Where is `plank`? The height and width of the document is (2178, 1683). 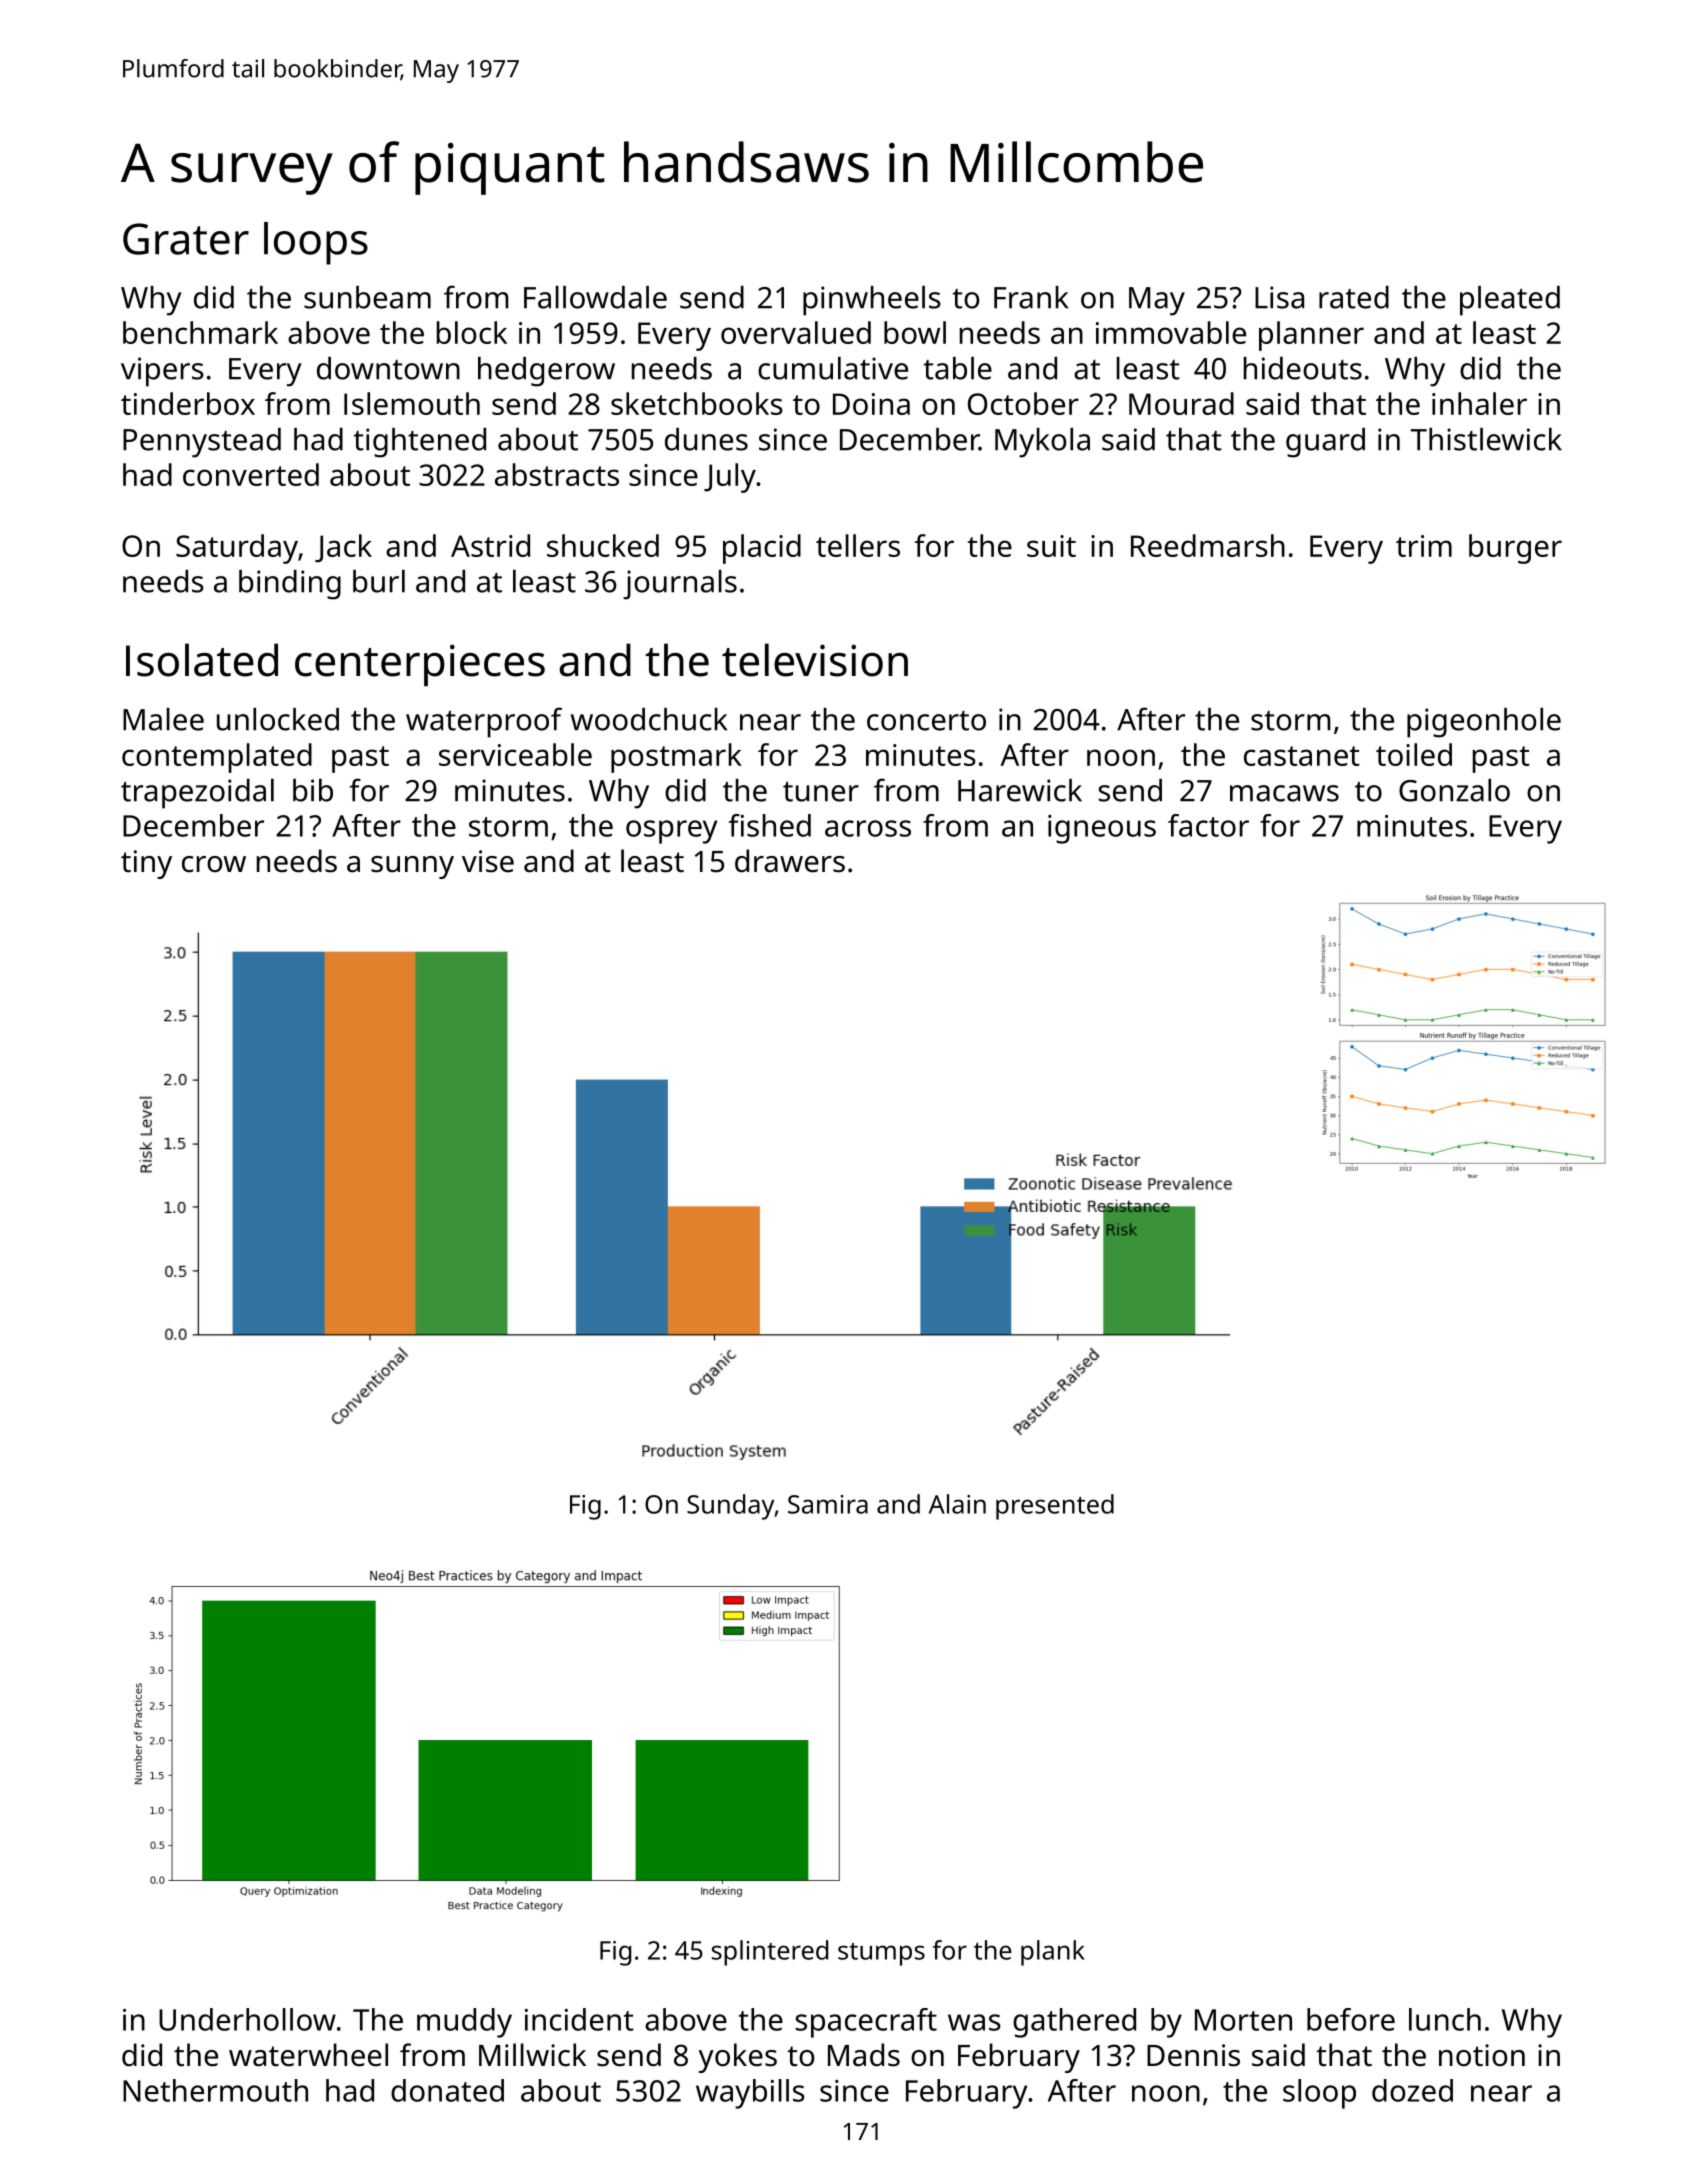
plank is located at coordinates (1053, 1953).
